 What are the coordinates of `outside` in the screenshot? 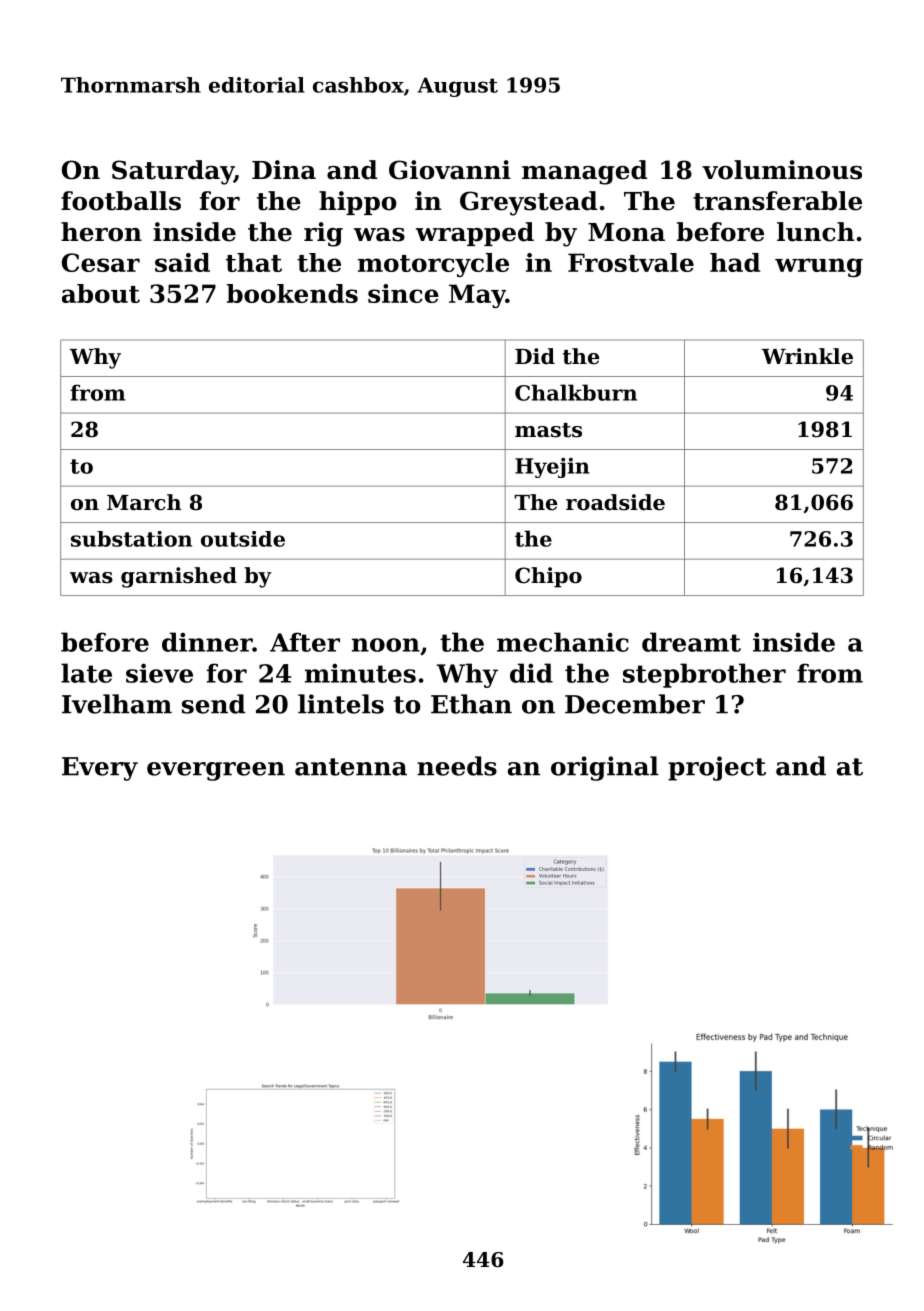 It's located at (243, 539).
